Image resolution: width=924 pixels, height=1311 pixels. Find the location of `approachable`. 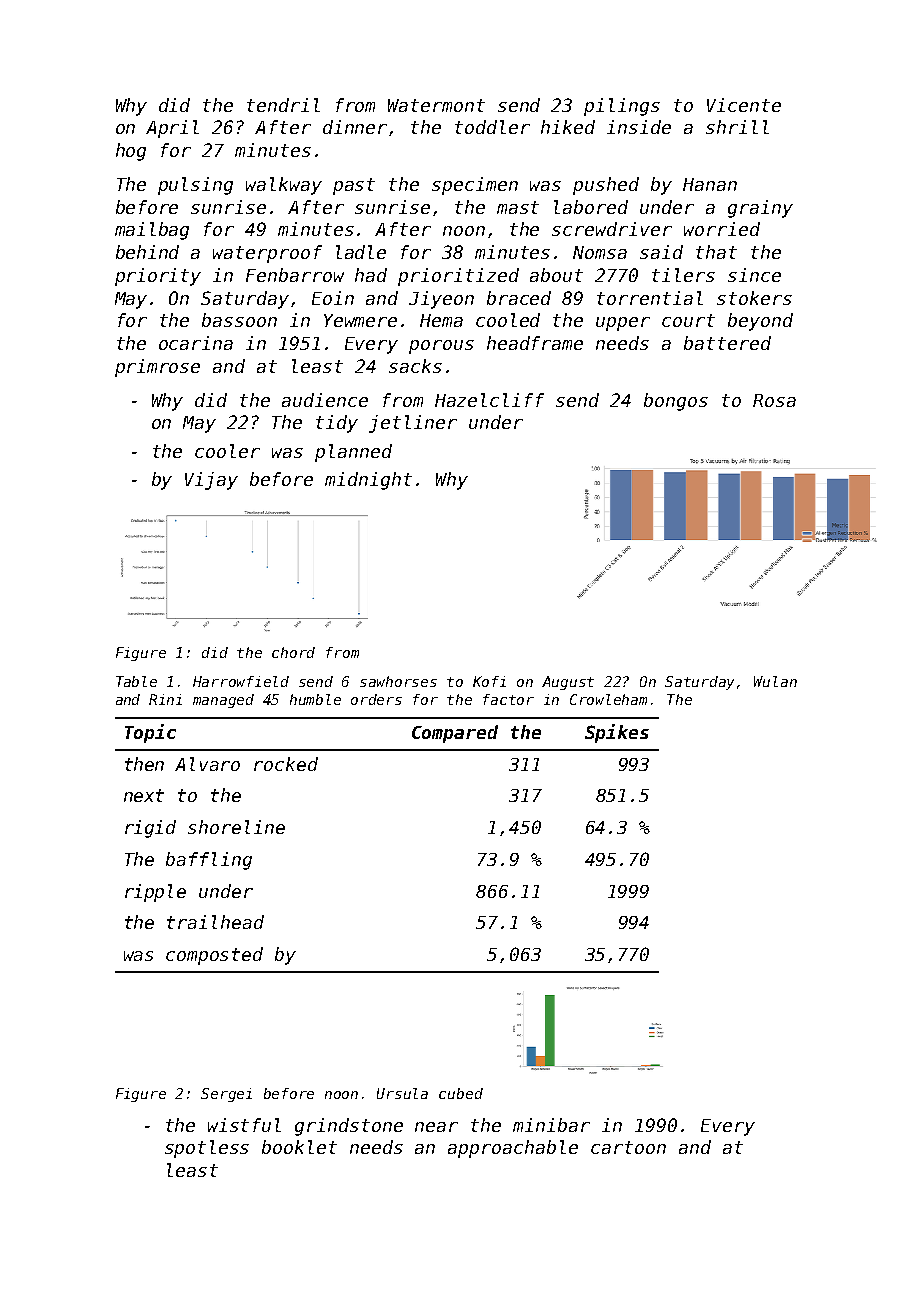

approachable is located at coordinates (513, 1149).
